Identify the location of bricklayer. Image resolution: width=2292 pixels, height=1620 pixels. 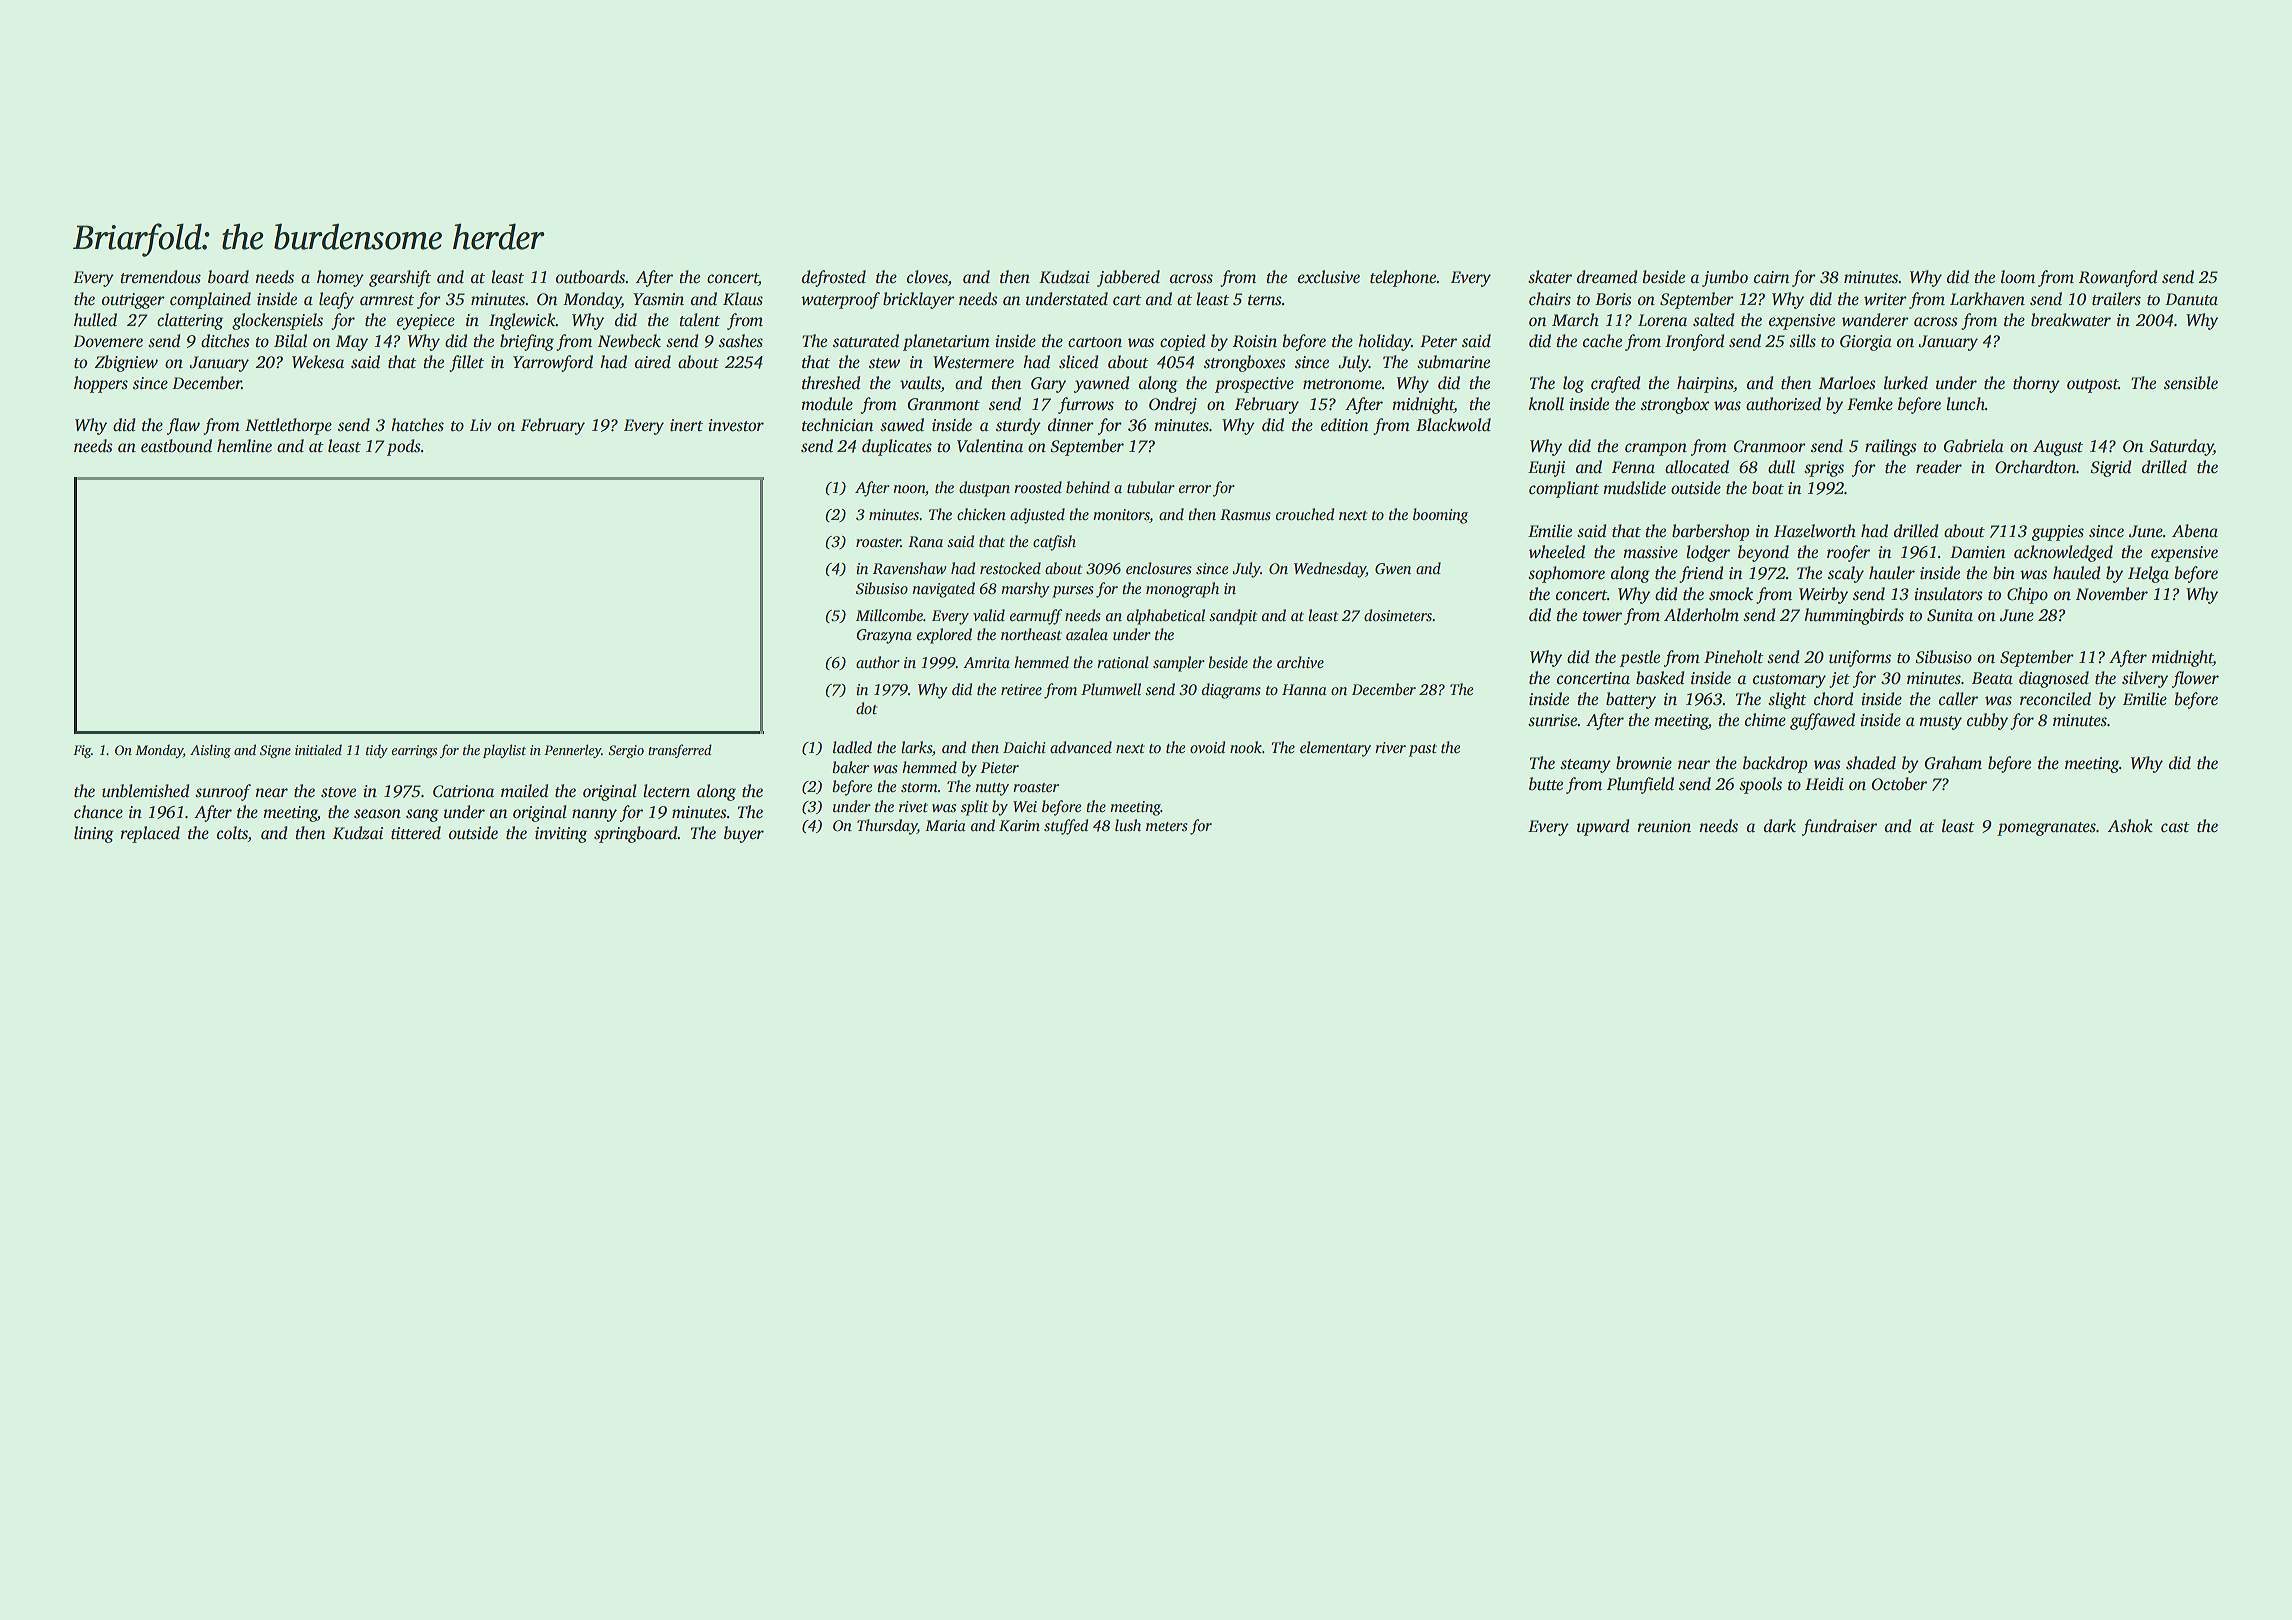
(919, 300).
